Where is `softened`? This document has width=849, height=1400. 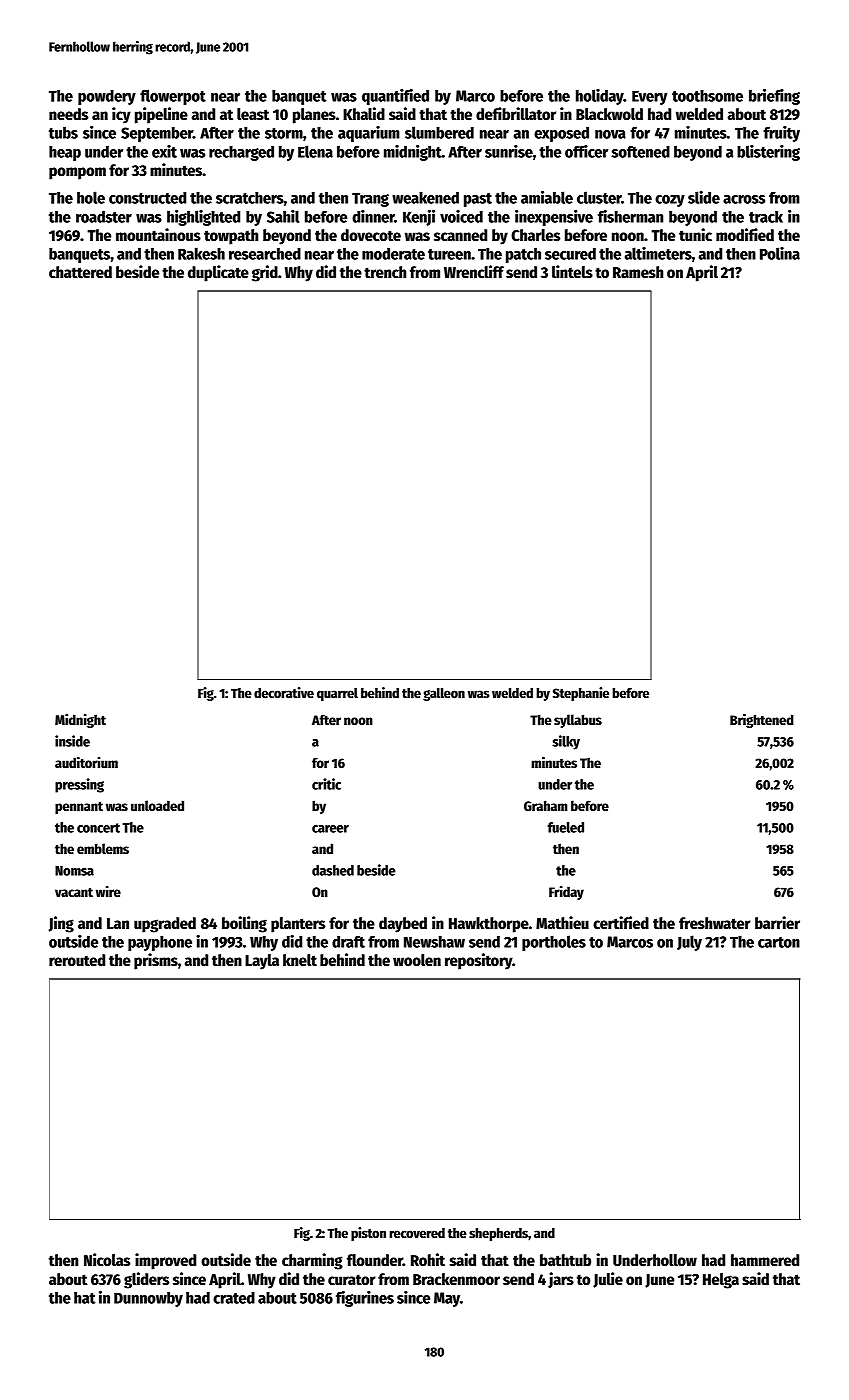
softened is located at coordinates (640, 152).
